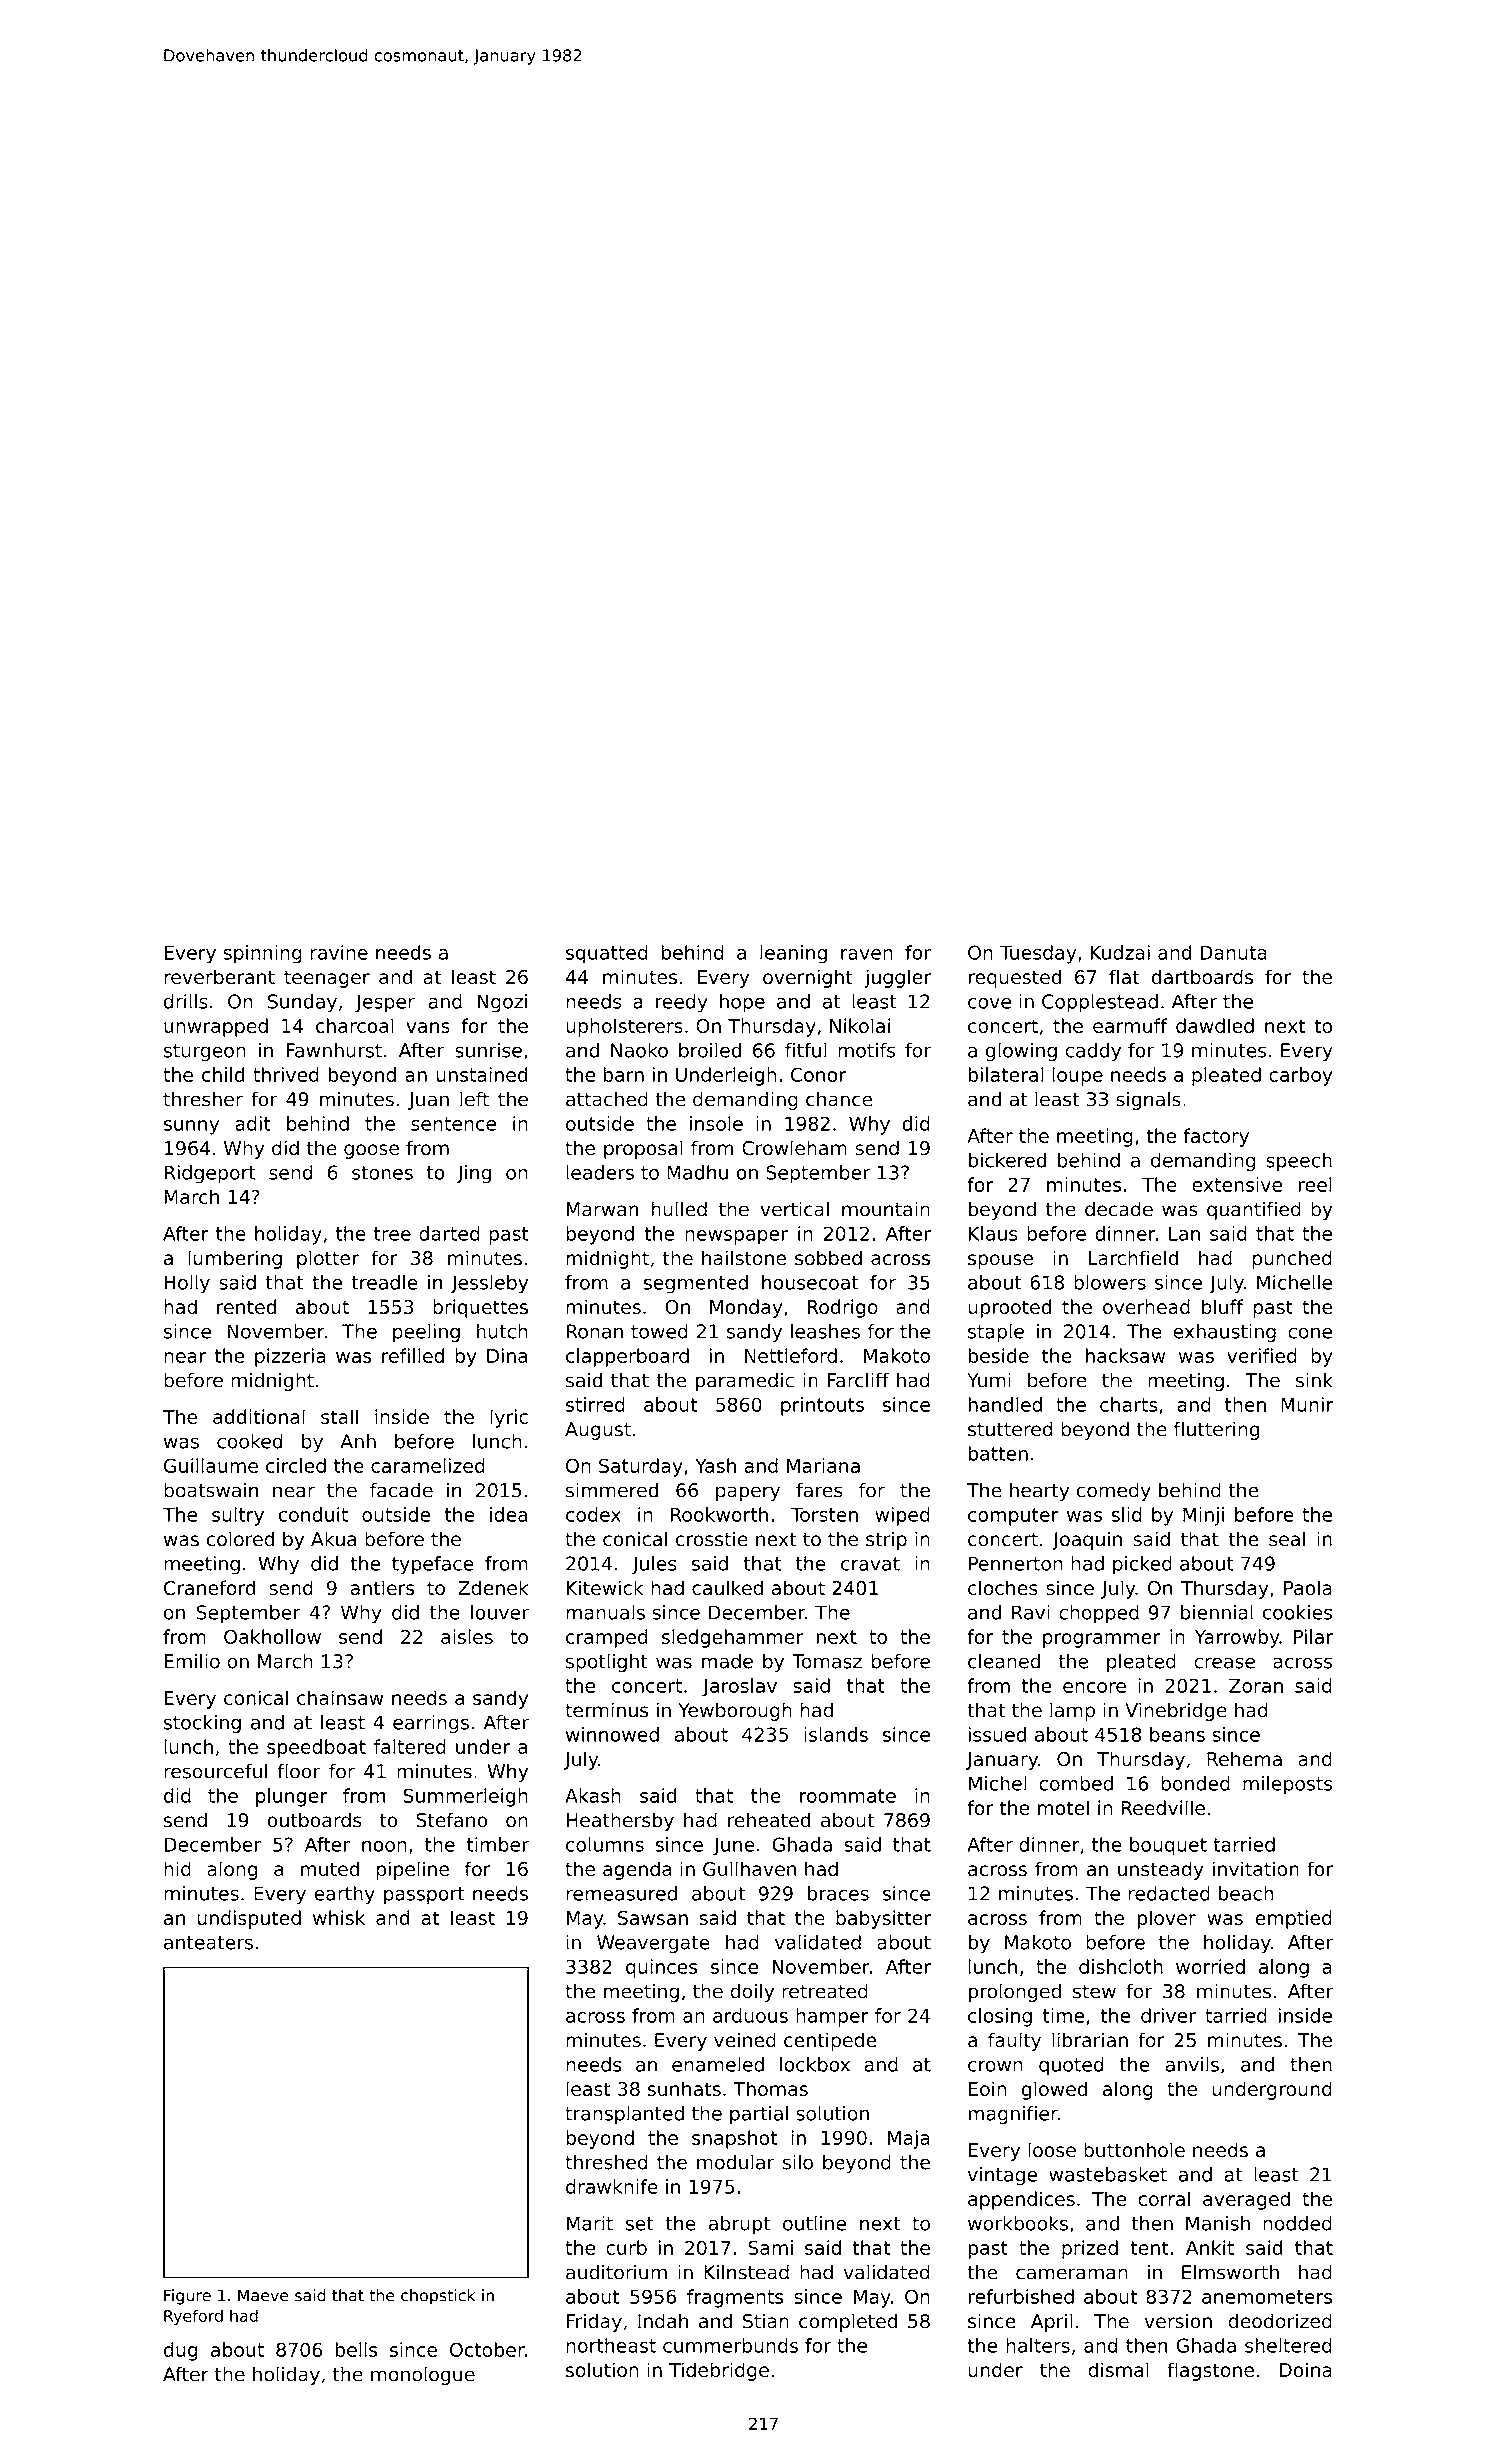  I want to click on Rehema, so click(1244, 1759).
